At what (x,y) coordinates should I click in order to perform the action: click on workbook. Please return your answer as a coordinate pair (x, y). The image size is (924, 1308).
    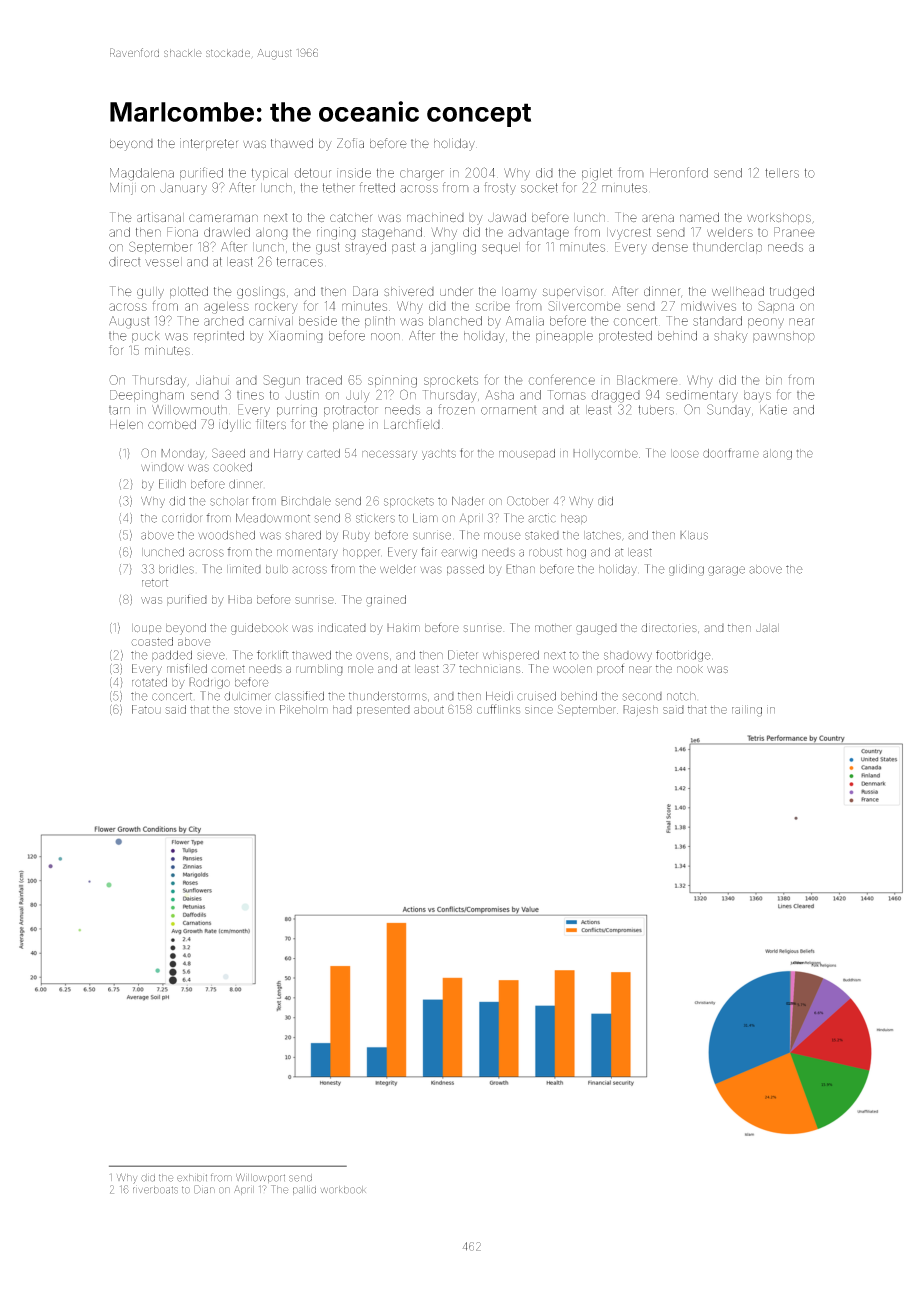
    Looking at the image, I should click on (343, 1190).
